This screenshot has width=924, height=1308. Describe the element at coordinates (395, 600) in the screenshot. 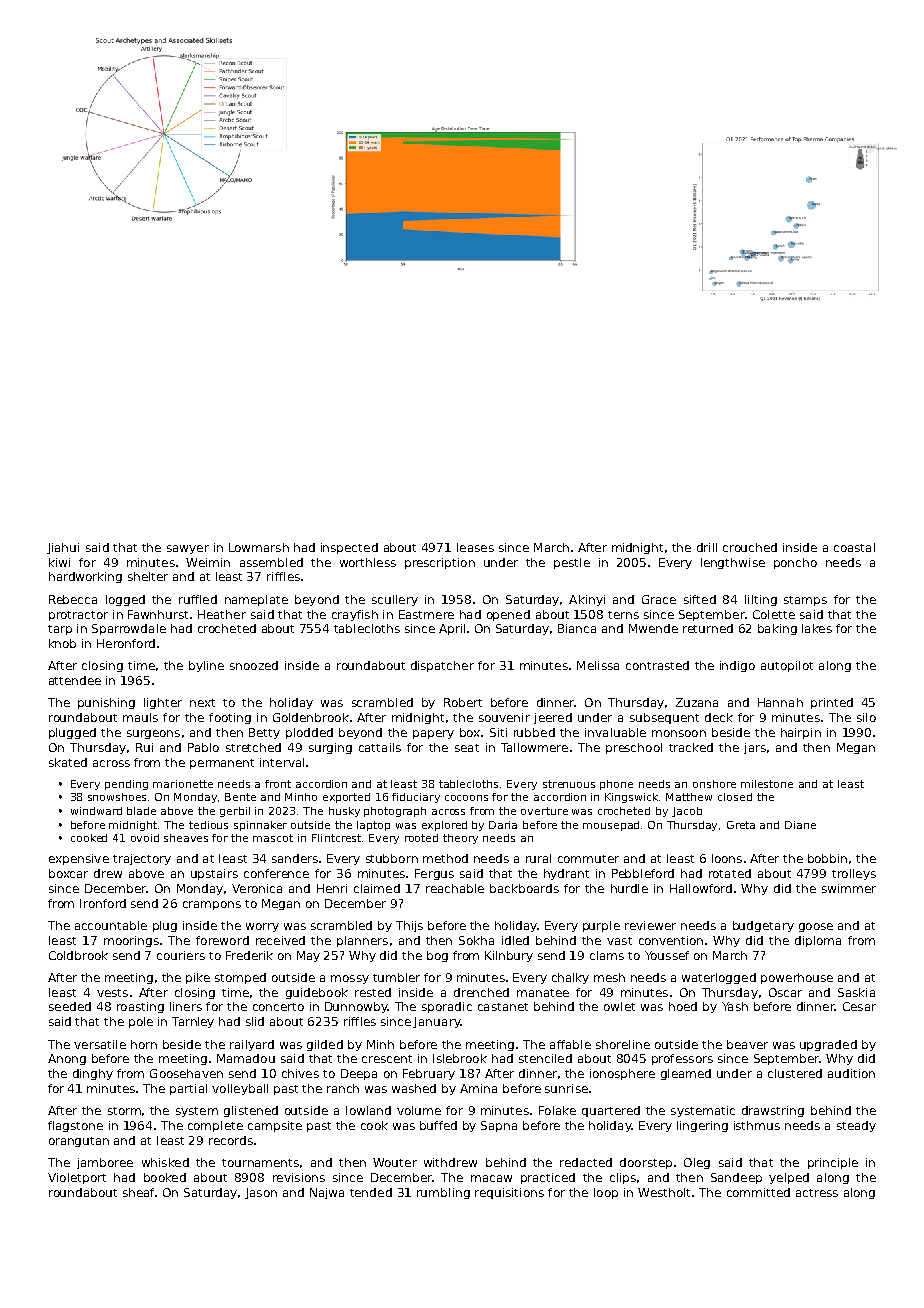

I see `scullery` at that location.
